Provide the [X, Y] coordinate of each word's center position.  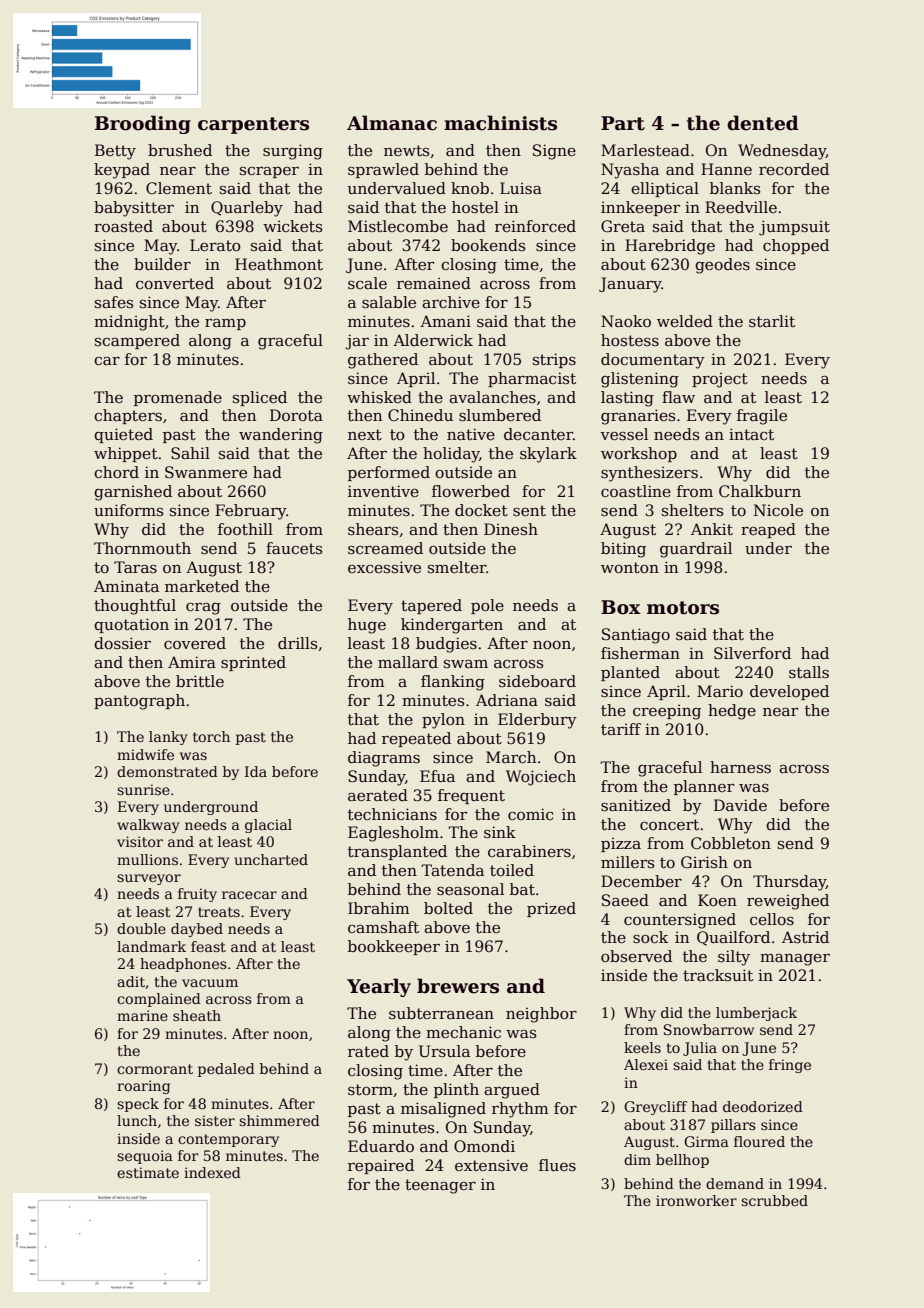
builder [162, 264]
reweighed [788, 902]
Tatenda [452, 870]
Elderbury [537, 721]
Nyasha [630, 171]
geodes [722, 266]
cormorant [155, 1069]
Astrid [805, 937]
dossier [122, 643]
